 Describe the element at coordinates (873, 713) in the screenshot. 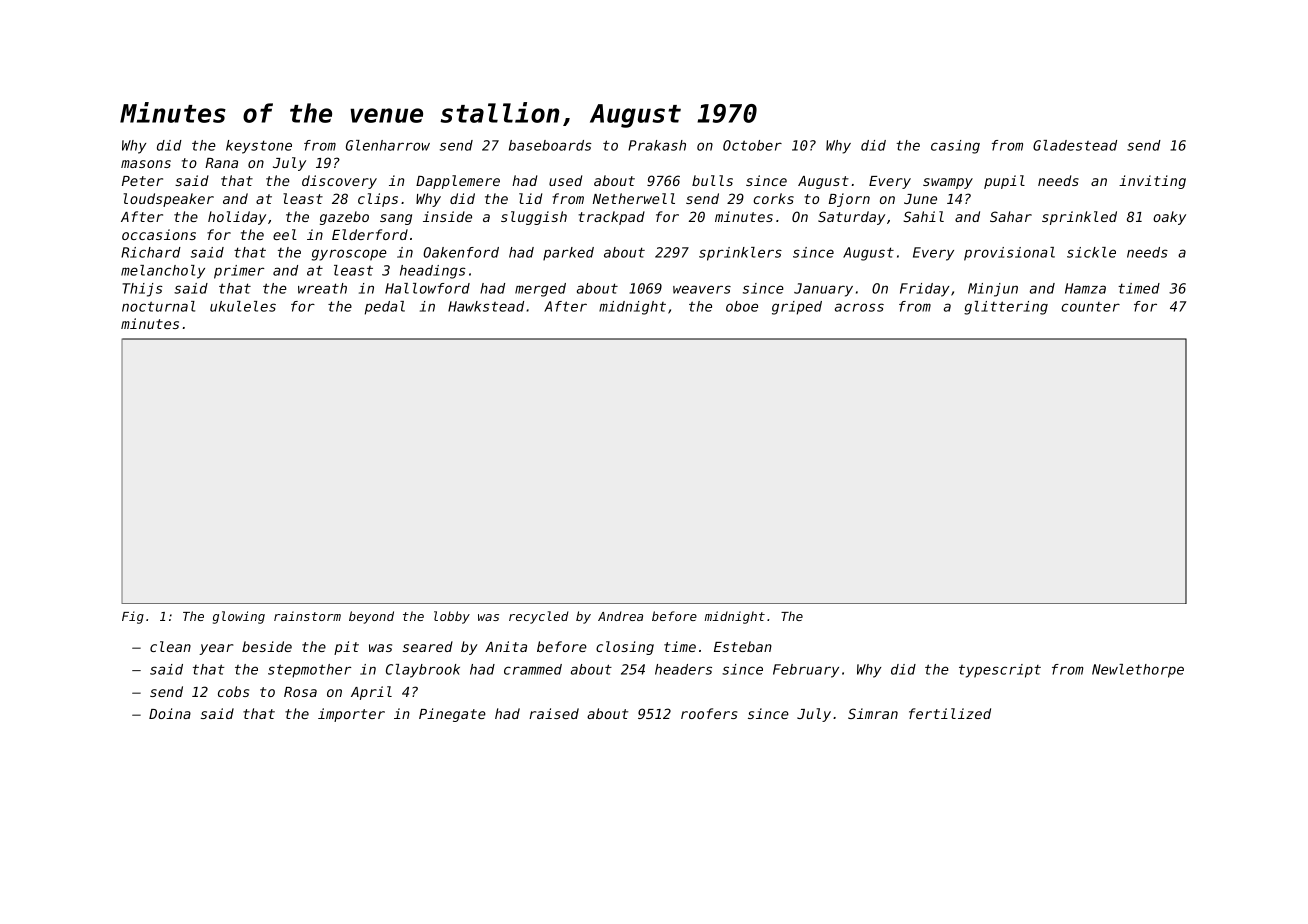

I see `Simran` at that location.
